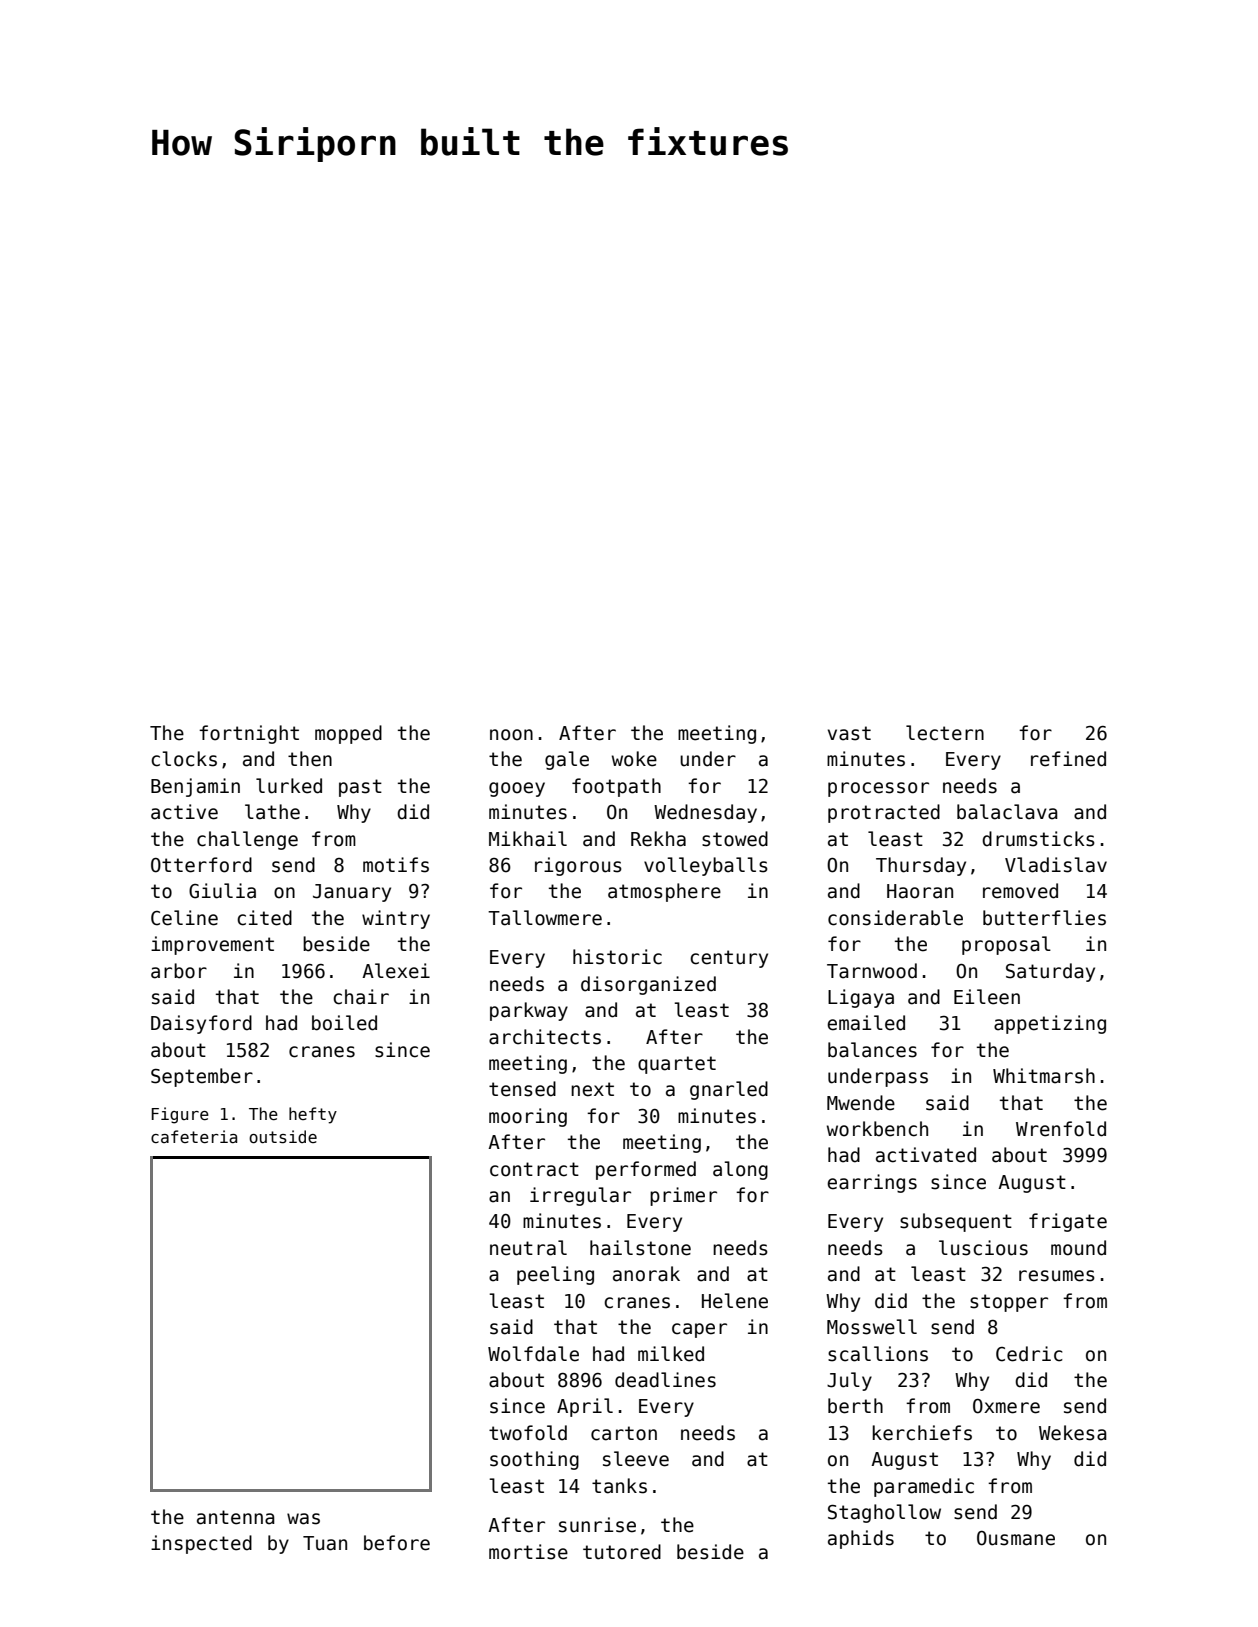 The image size is (1258, 1627). What do you see at coordinates (1068, 759) in the image?
I see `refined` at bounding box center [1068, 759].
